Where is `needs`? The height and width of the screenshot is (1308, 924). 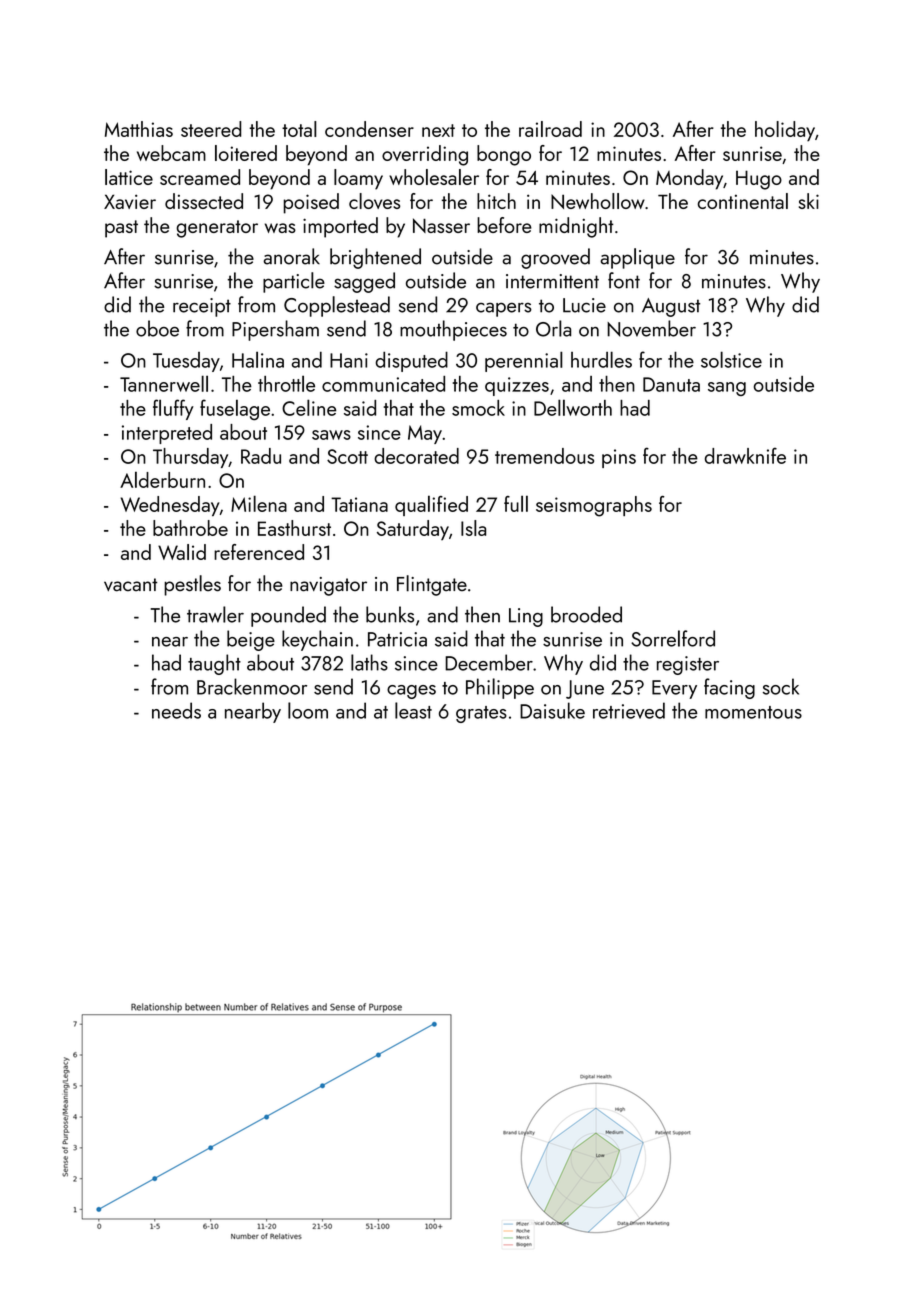 needs is located at coordinates (176, 710).
